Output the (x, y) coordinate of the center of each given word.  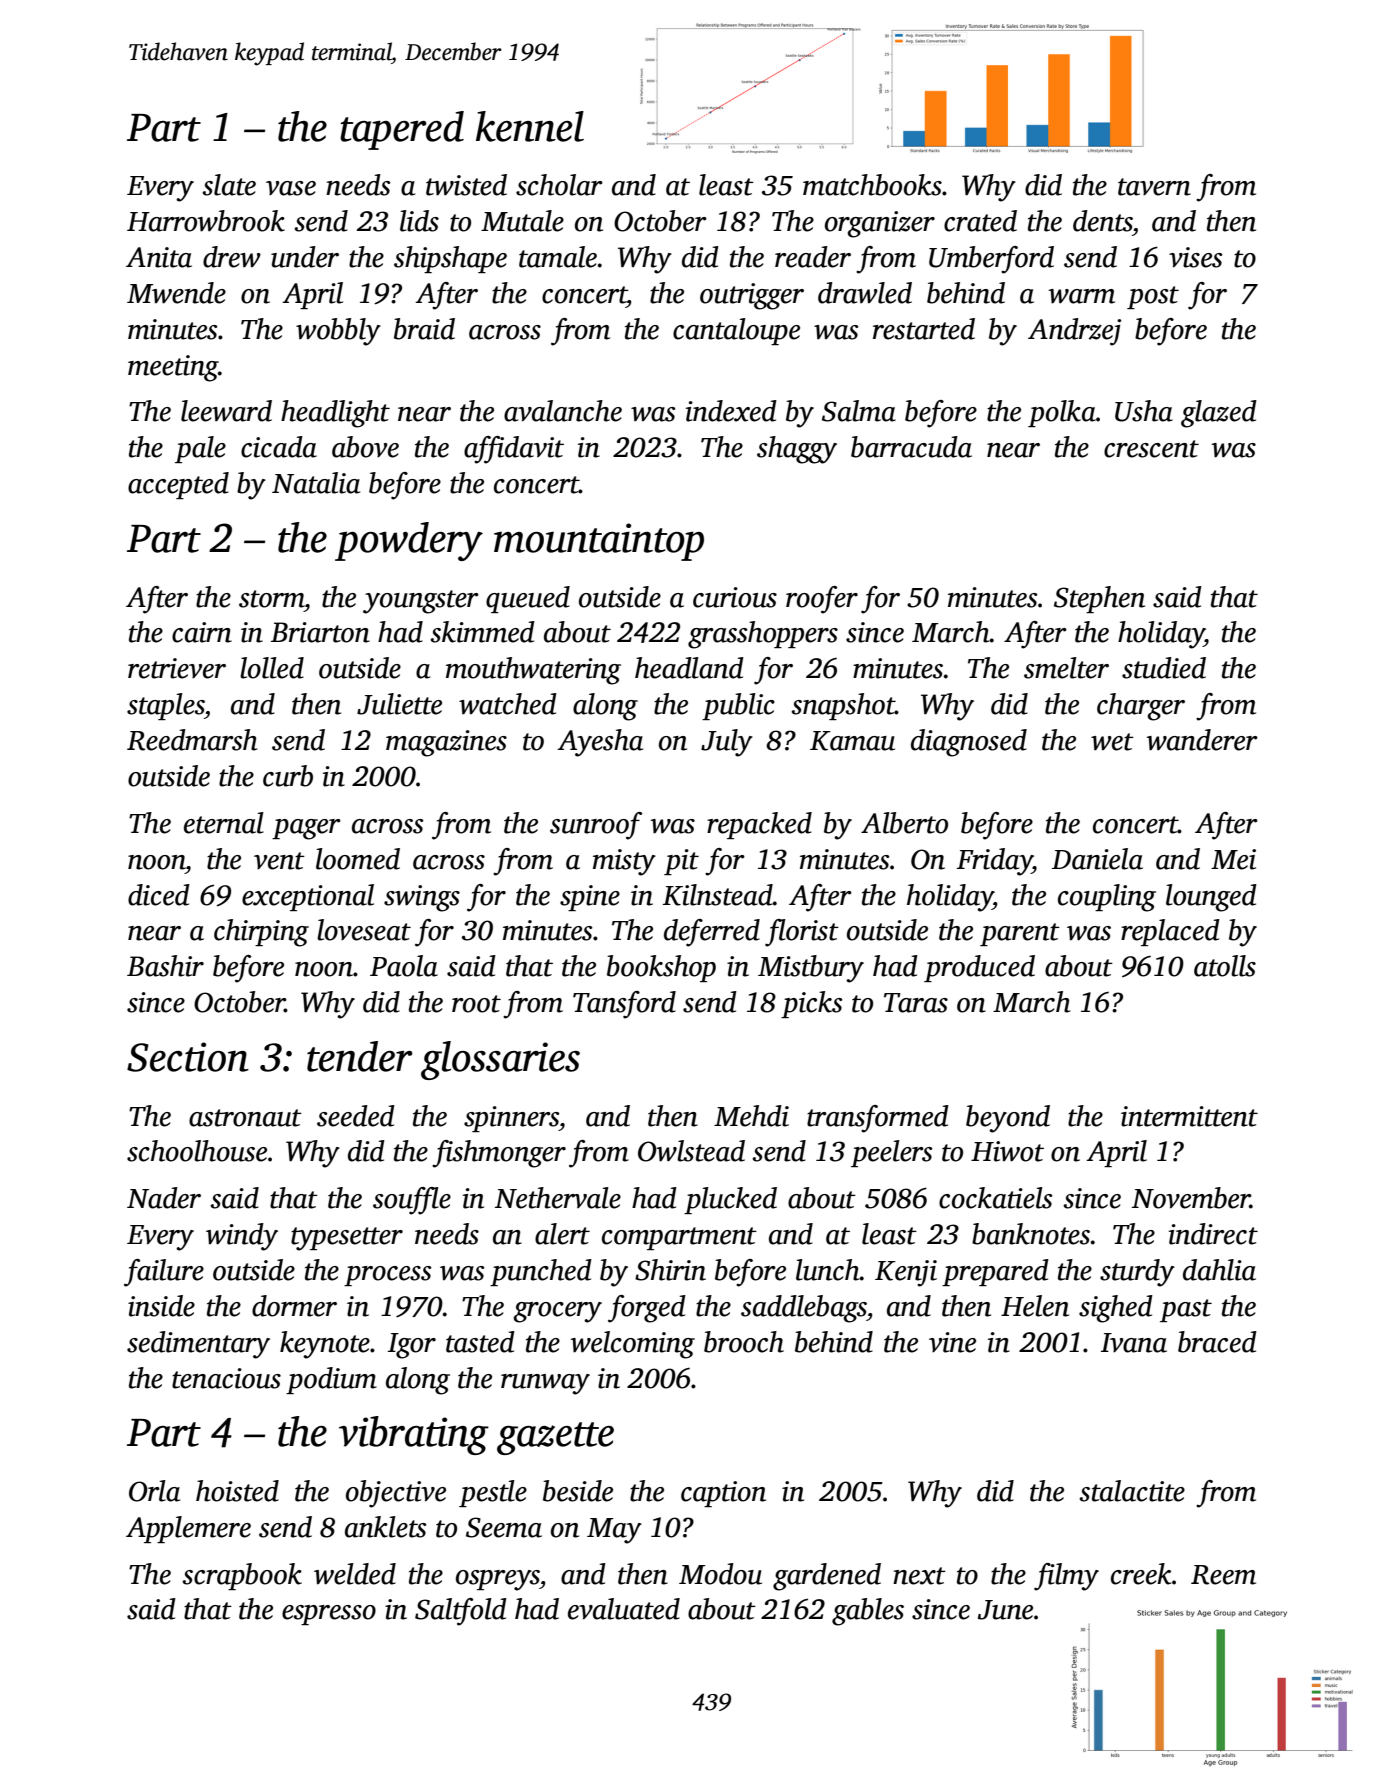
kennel (530, 126)
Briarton (320, 632)
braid (424, 329)
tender (360, 1056)
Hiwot (1007, 1151)
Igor (412, 1346)
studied (1164, 668)
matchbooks (872, 185)
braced (1217, 1342)
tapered (402, 130)
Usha (1144, 411)
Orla (154, 1491)
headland (689, 668)
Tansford (624, 1005)
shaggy (797, 450)
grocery (557, 1312)
